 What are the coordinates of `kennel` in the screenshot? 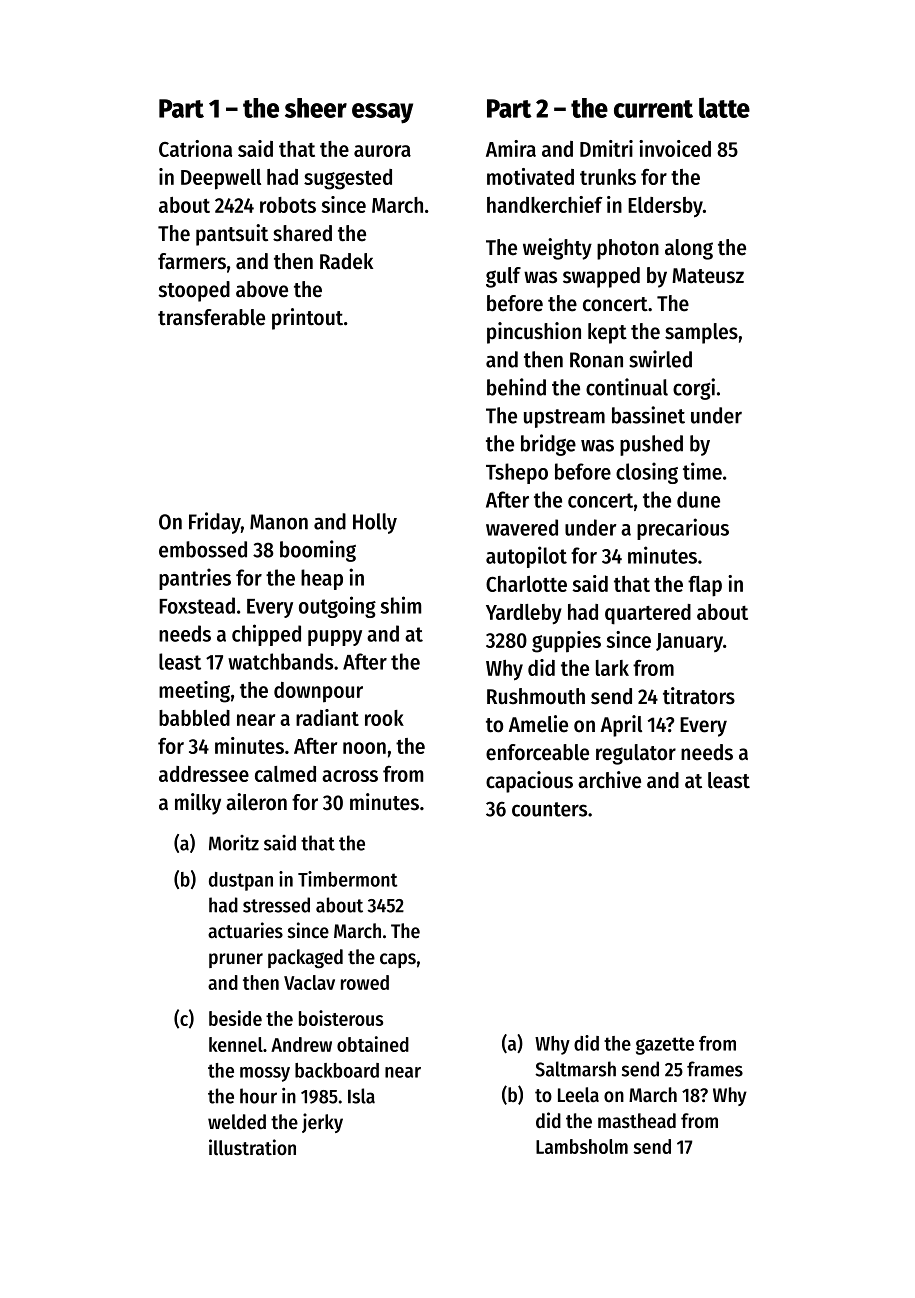 It's located at (236, 1044).
